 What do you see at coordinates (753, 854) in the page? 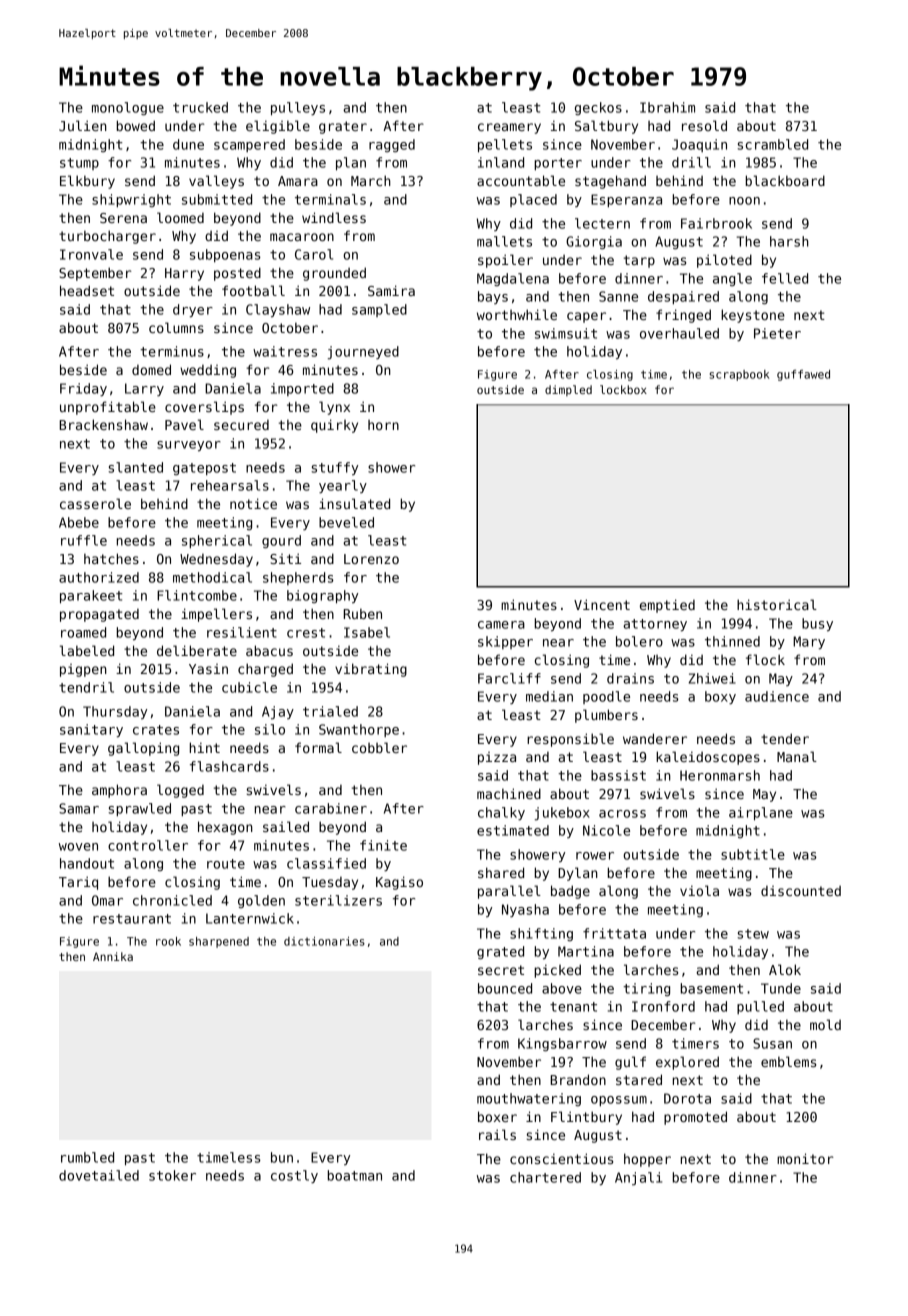
I see `subtitle` at bounding box center [753, 854].
